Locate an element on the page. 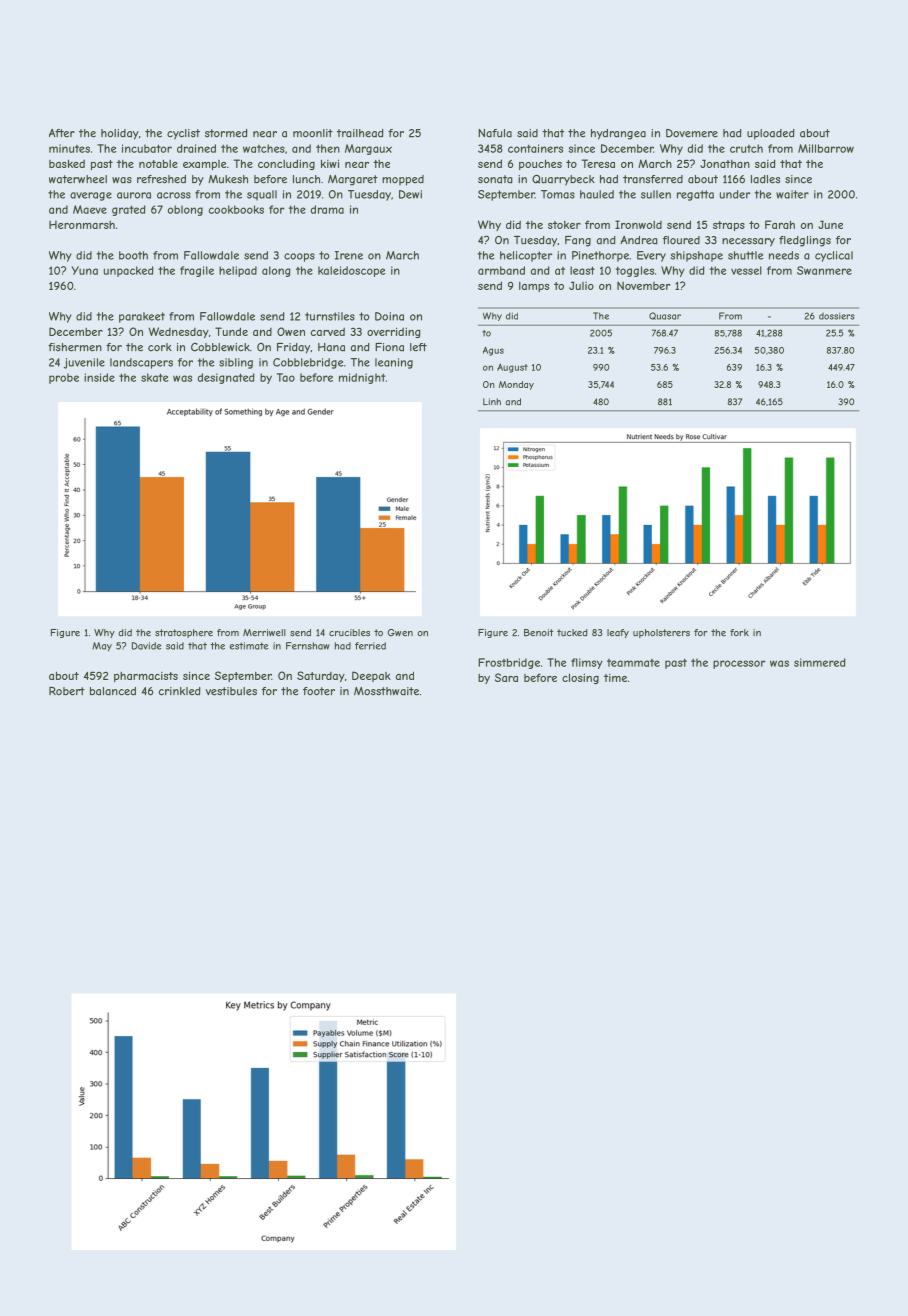 This image has width=908, height=1316. transferred is located at coordinates (653, 179).
